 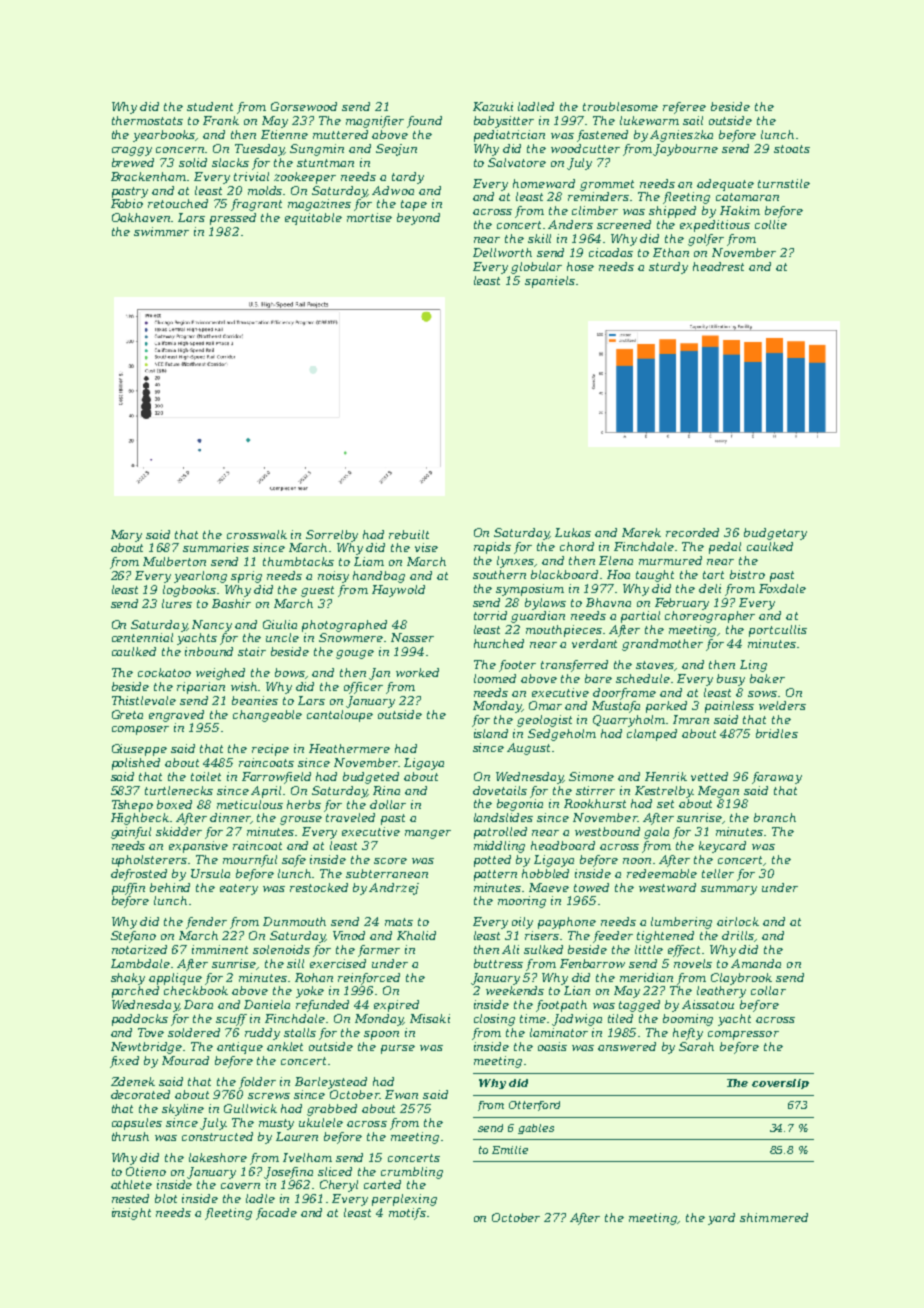 I want to click on portcullis, so click(x=778, y=631).
